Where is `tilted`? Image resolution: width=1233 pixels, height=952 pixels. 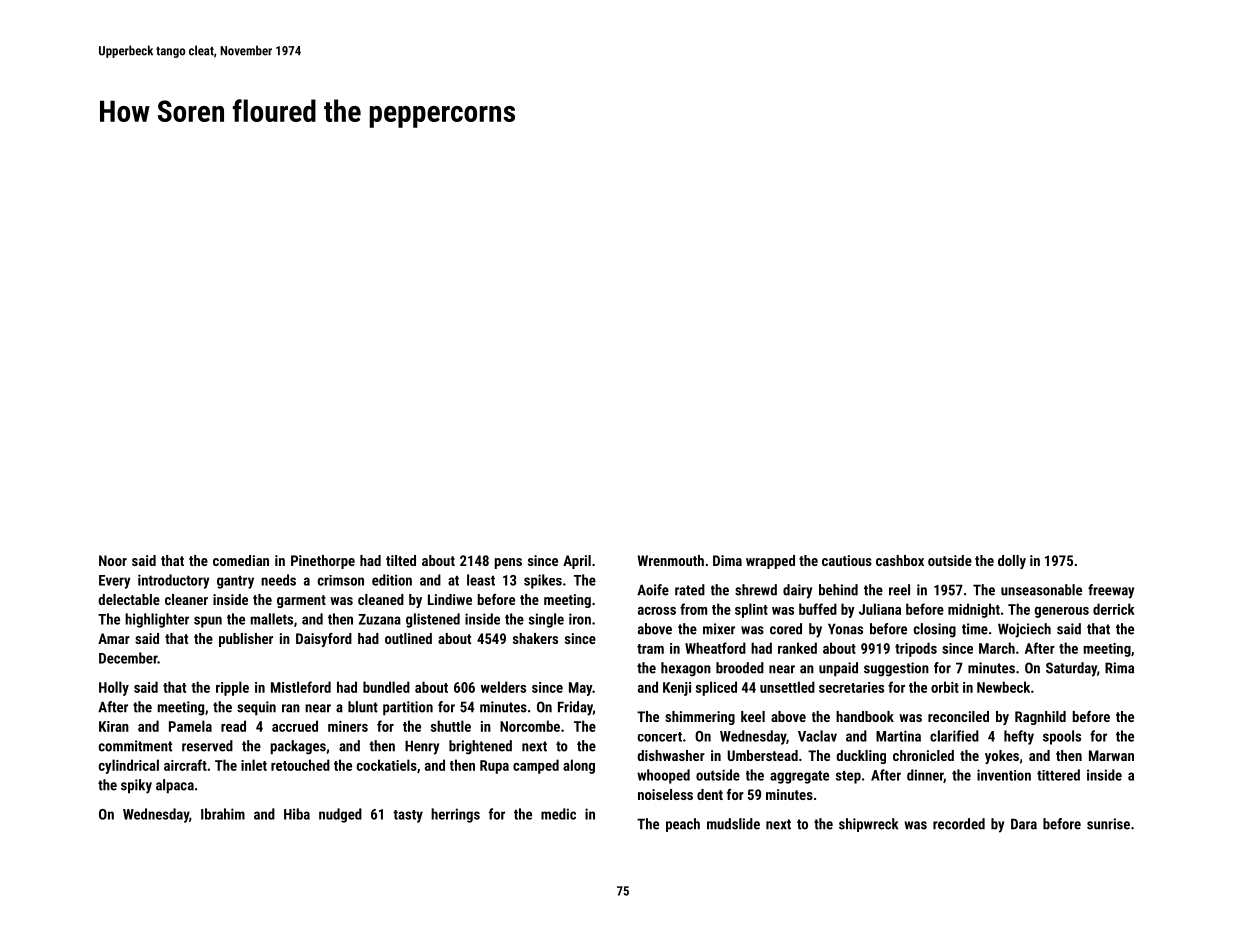 tilted is located at coordinates (401, 560).
